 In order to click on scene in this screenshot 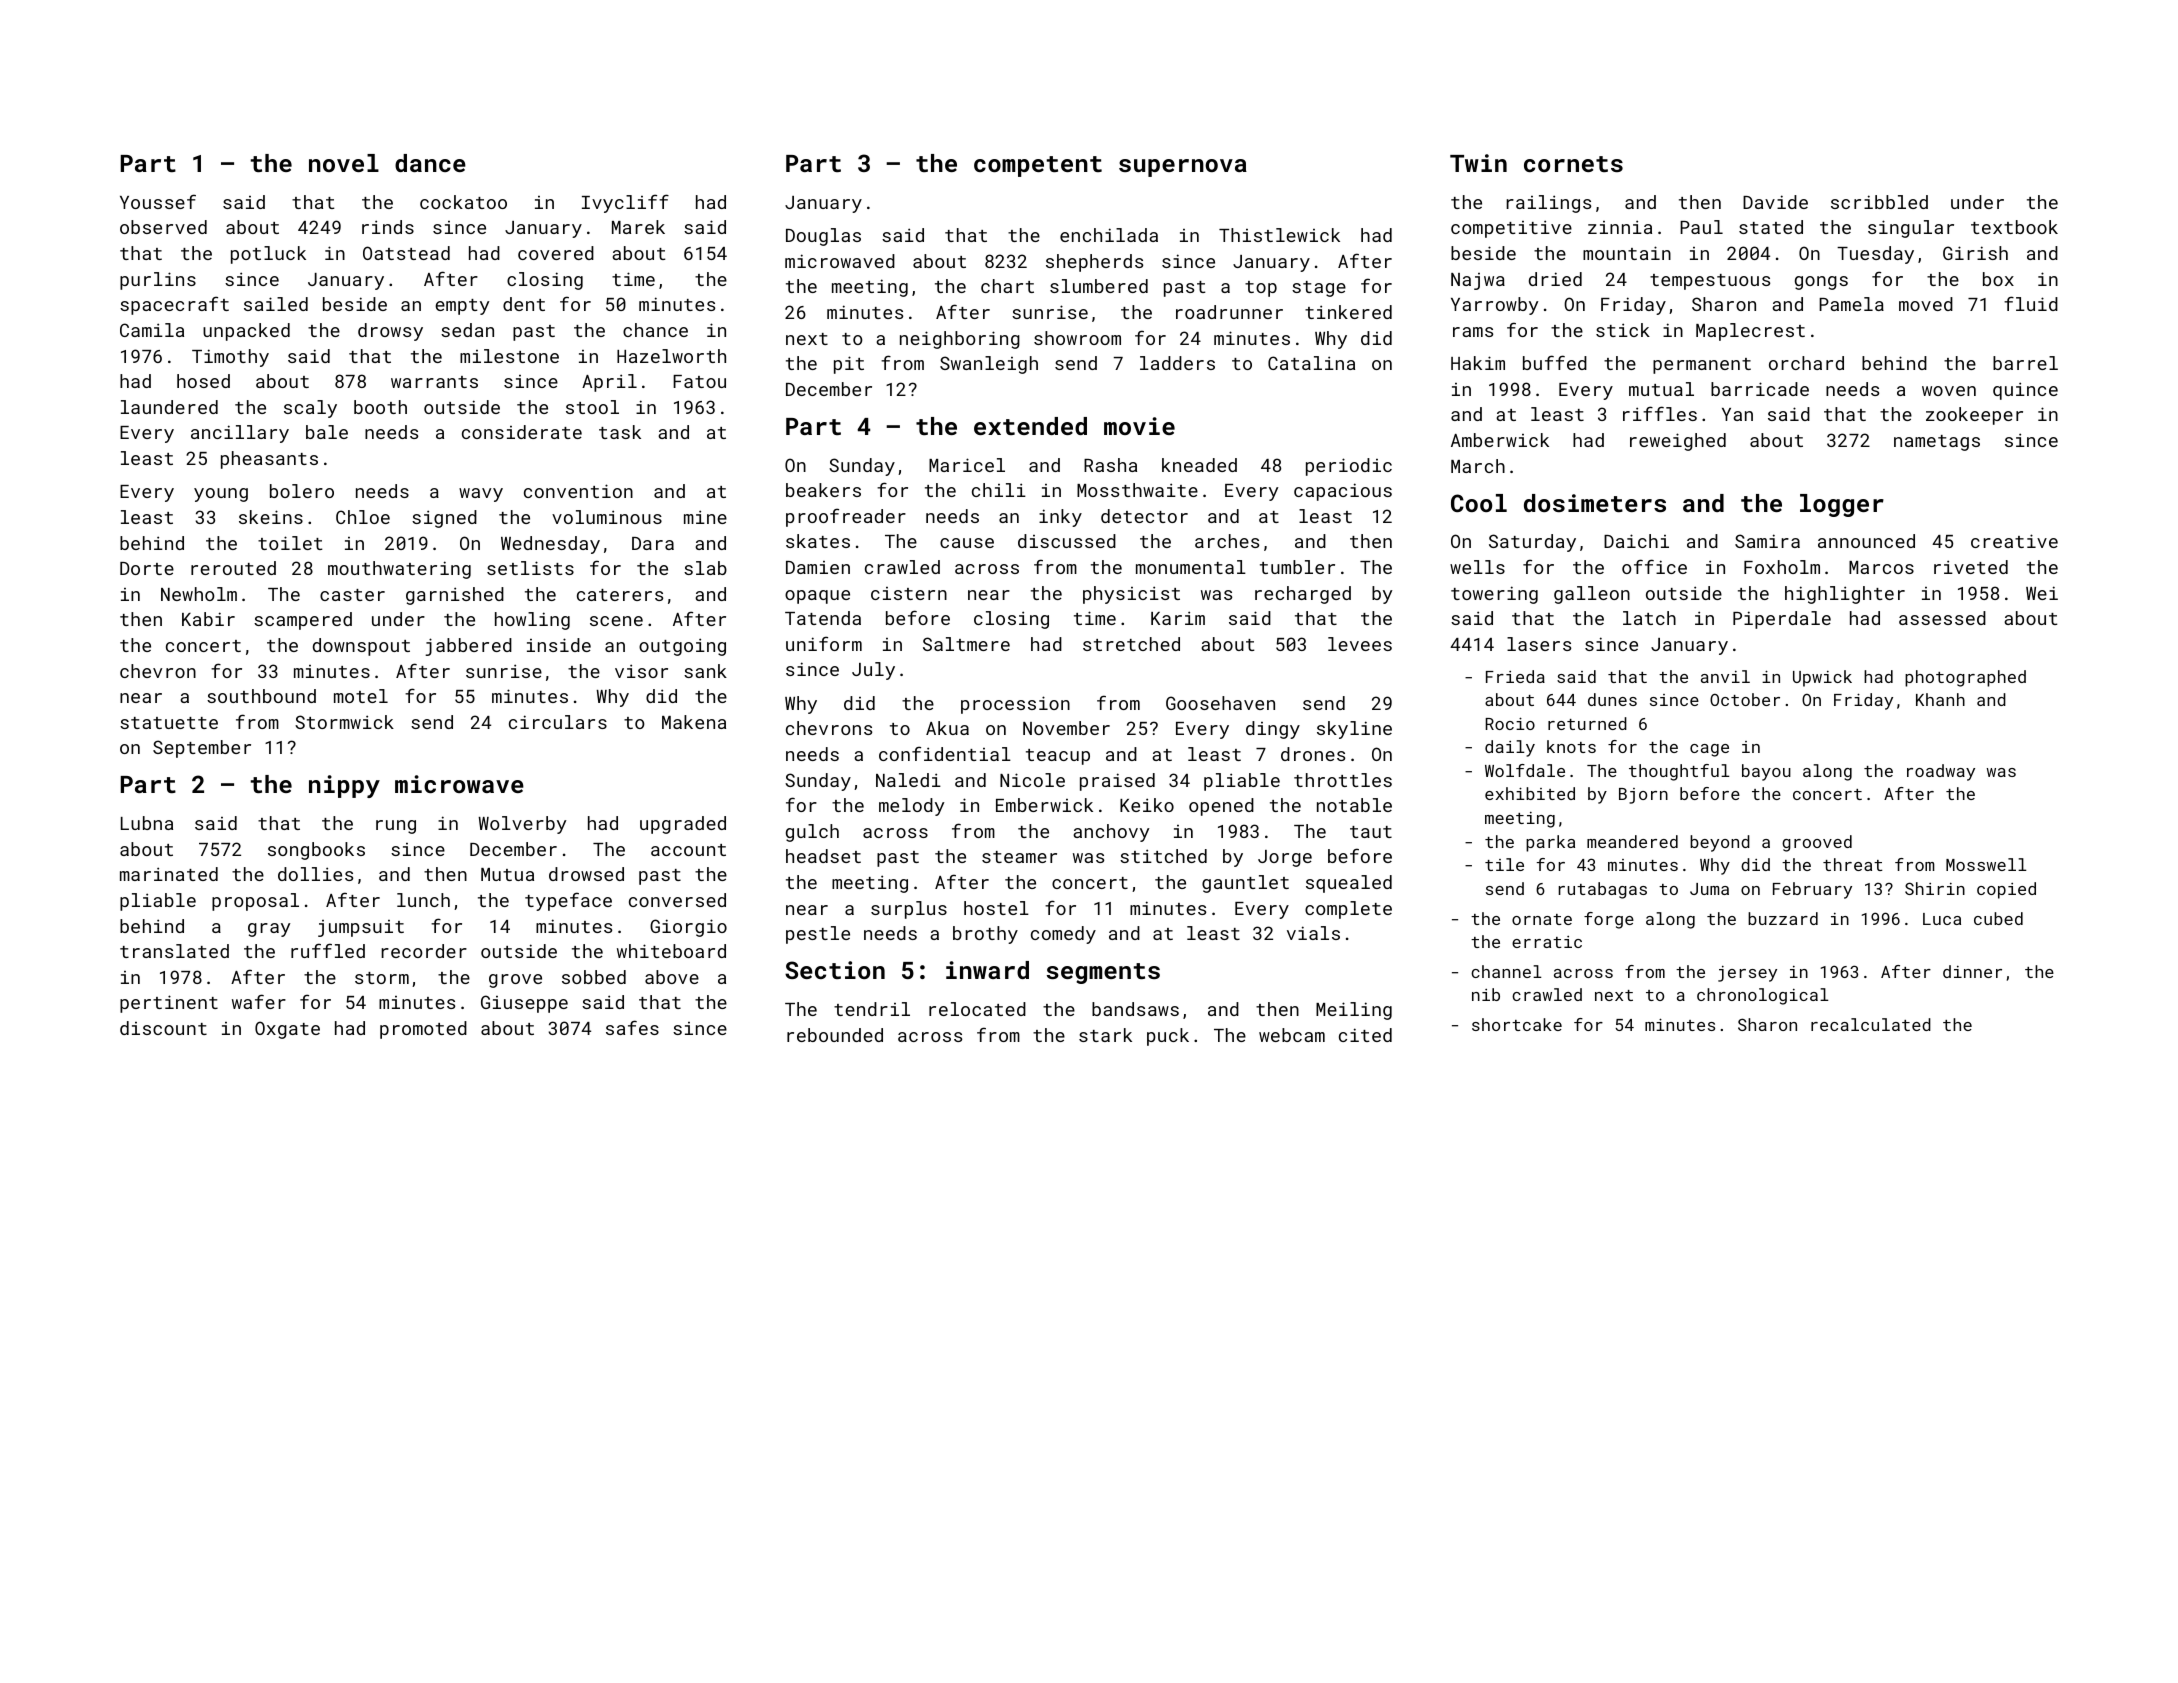, I will do `click(616, 621)`.
